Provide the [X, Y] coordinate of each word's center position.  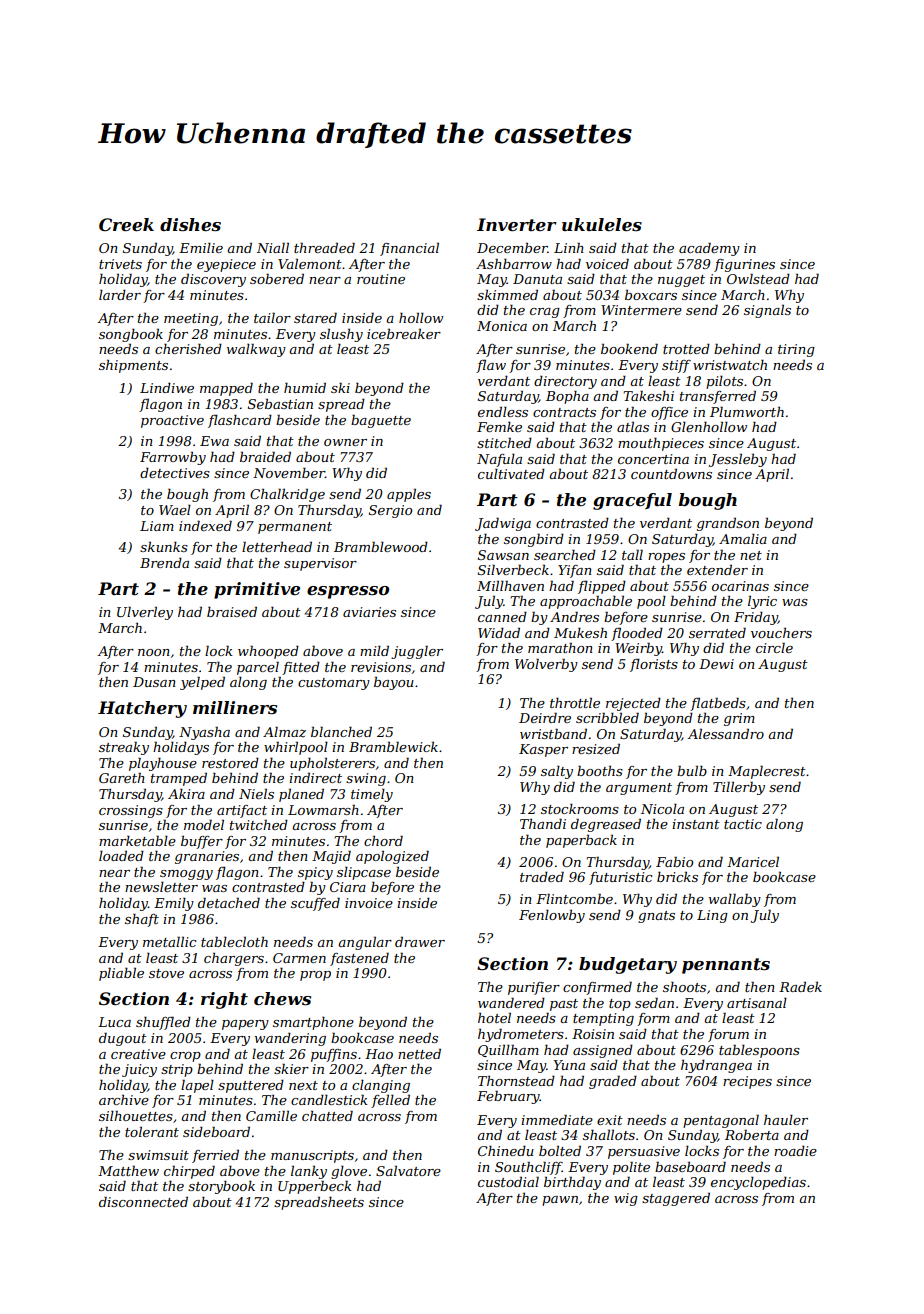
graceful [632, 501]
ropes [666, 558]
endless [503, 412]
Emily [174, 904]
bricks [677, 877]
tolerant [152, 1132]
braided [265, 456]
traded [542, 876]
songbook [131, 335]
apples [409, 495]
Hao [379, 1054]
